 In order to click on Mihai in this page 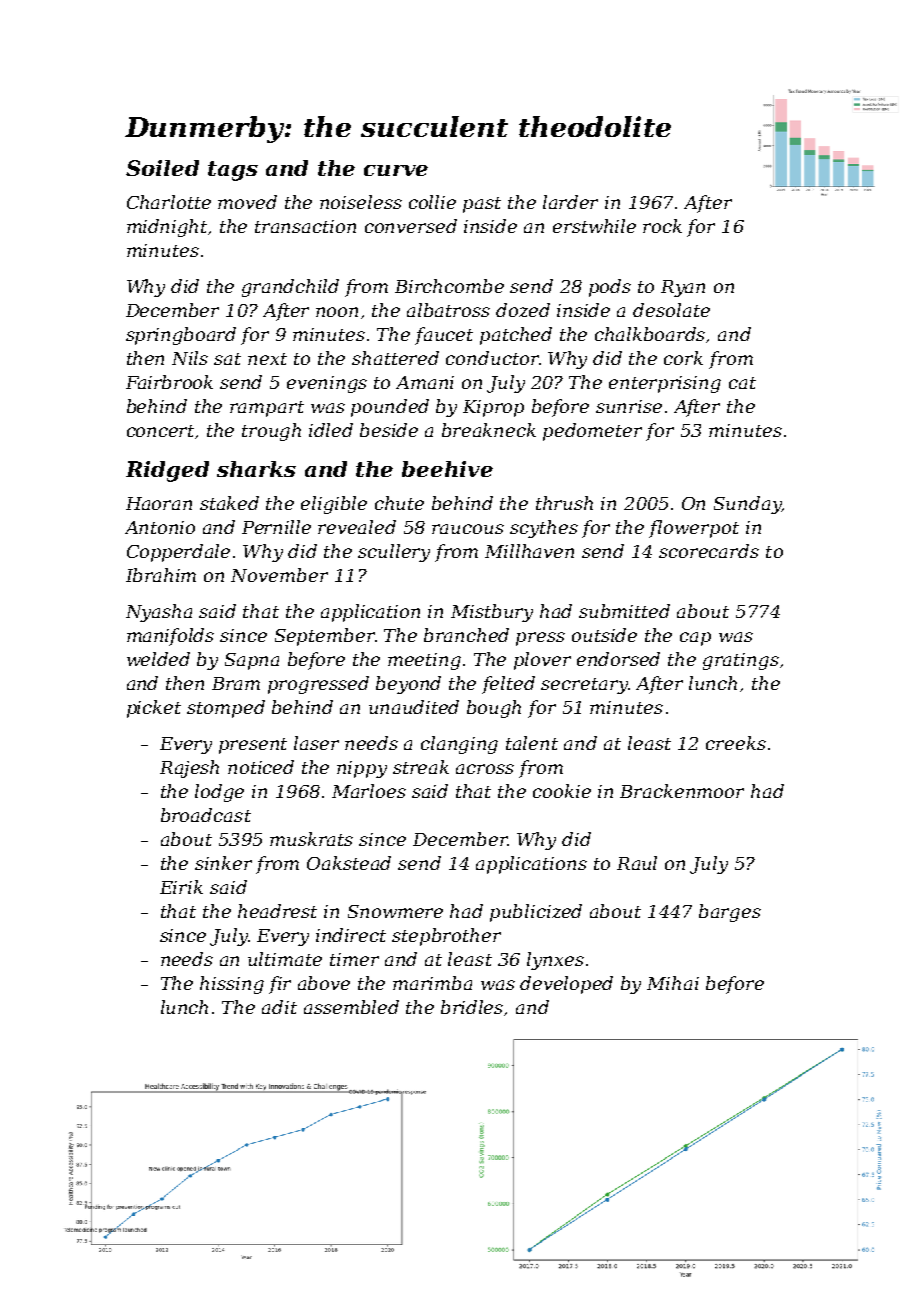, I will do `click(673, 983)`.
